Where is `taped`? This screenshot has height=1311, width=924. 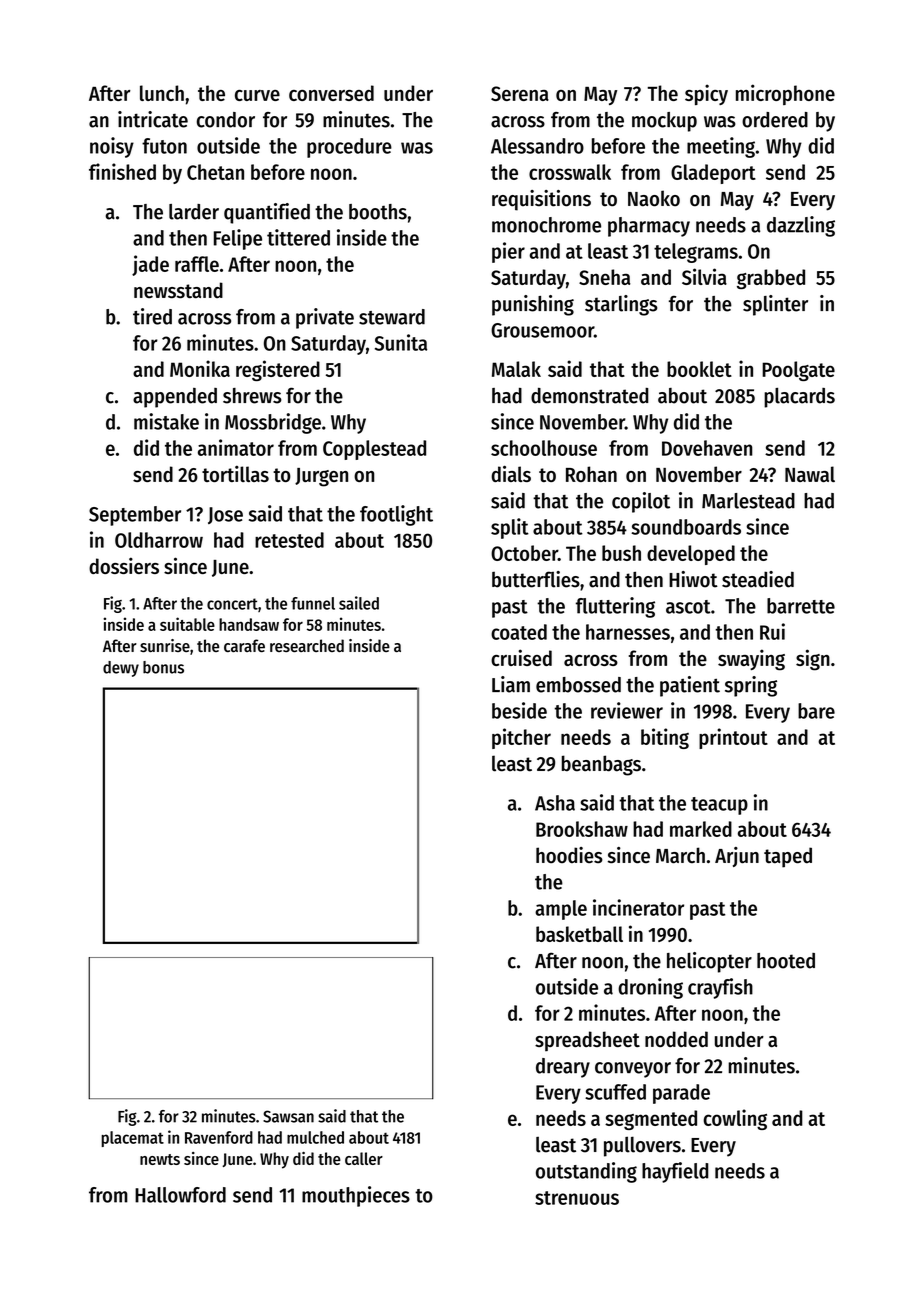
taped is located at coordinates (788, 857).
